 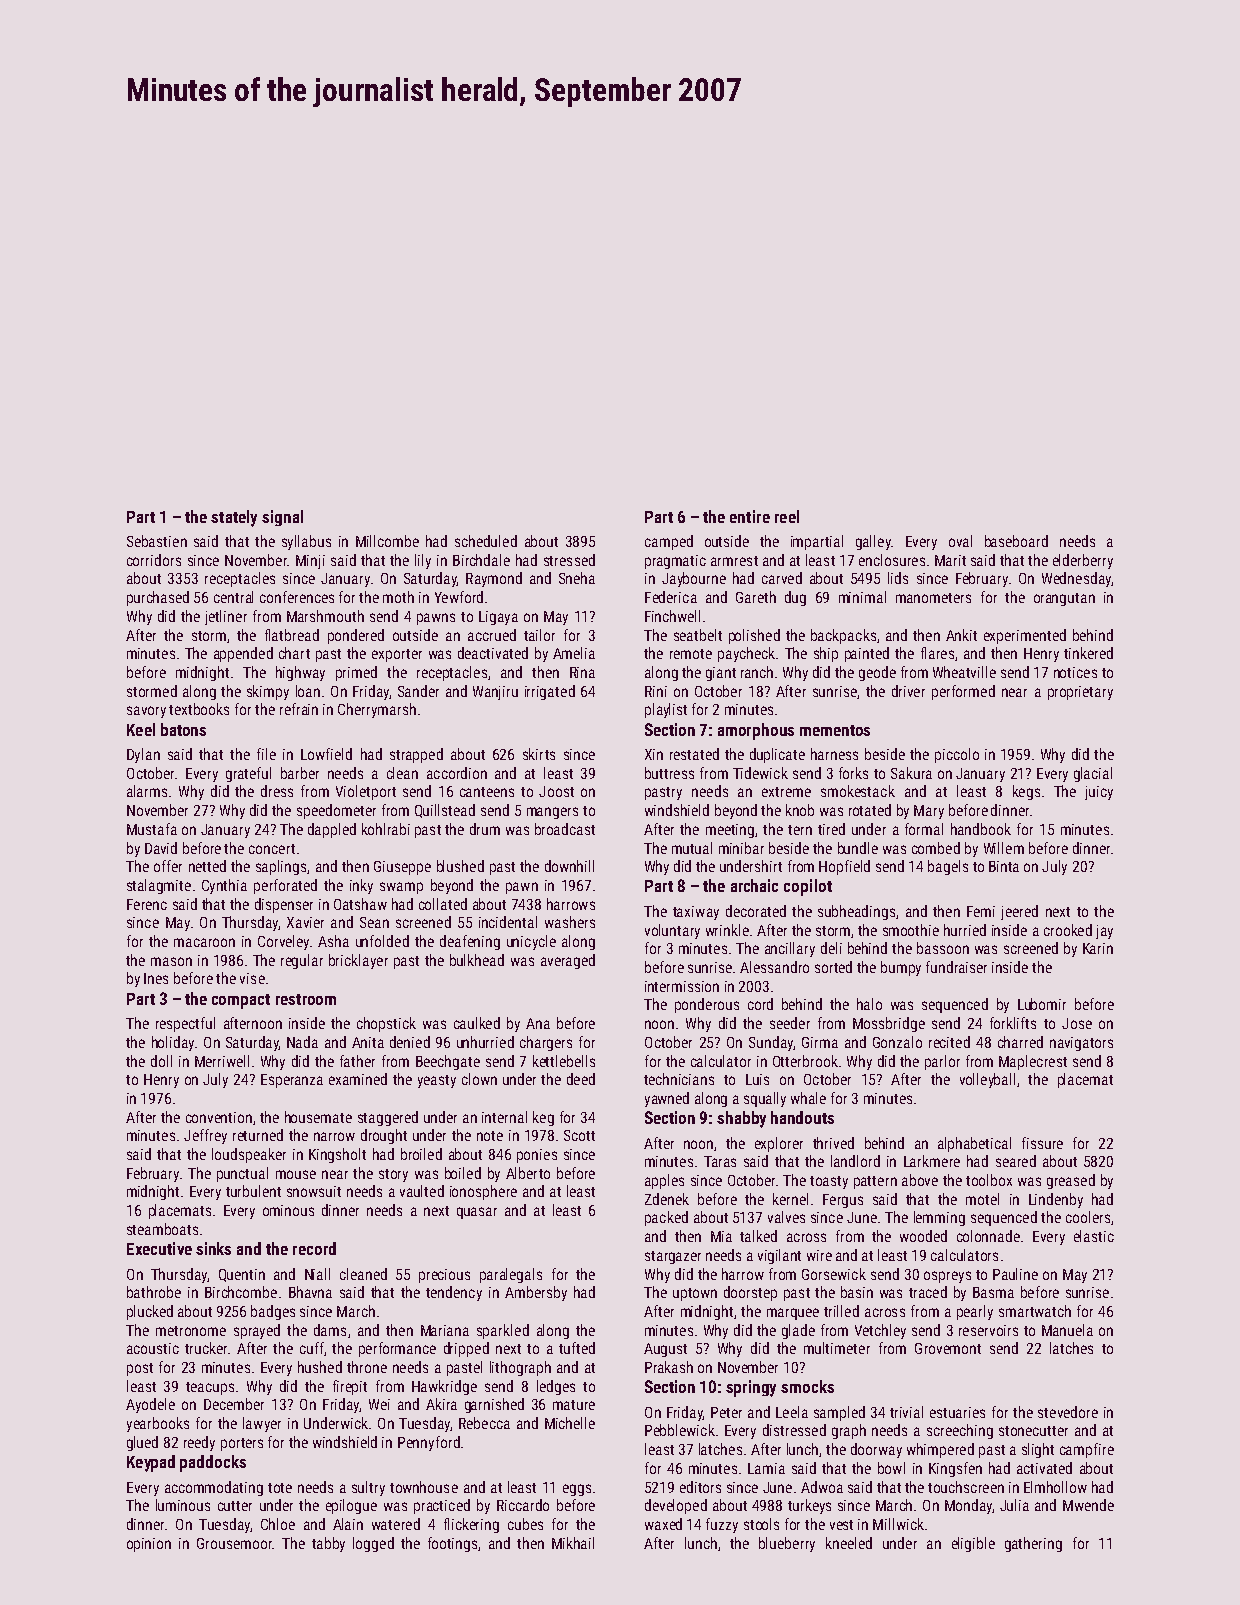 I want to click on bumpy, so click(x=901, y=968).
